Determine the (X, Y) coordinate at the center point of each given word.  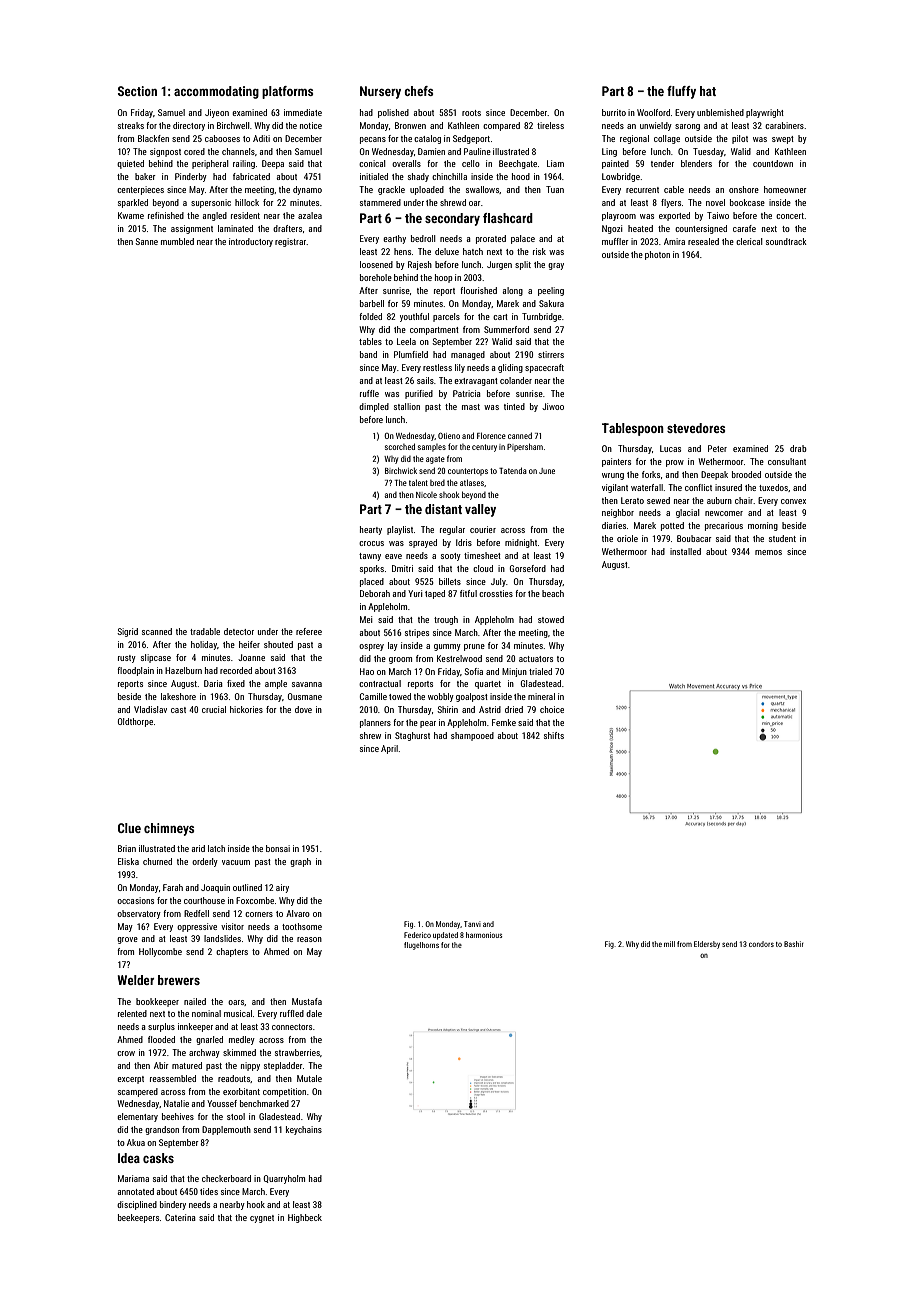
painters (616, 462)
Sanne (146, 241)
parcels (446, 317)
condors (761, 944)
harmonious (484, 935)
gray (556, 266)
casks (158, 1158)
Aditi (261, 138)
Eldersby (707, 945)
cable (674, 189)
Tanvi (472, 924)
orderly (205, 862)
